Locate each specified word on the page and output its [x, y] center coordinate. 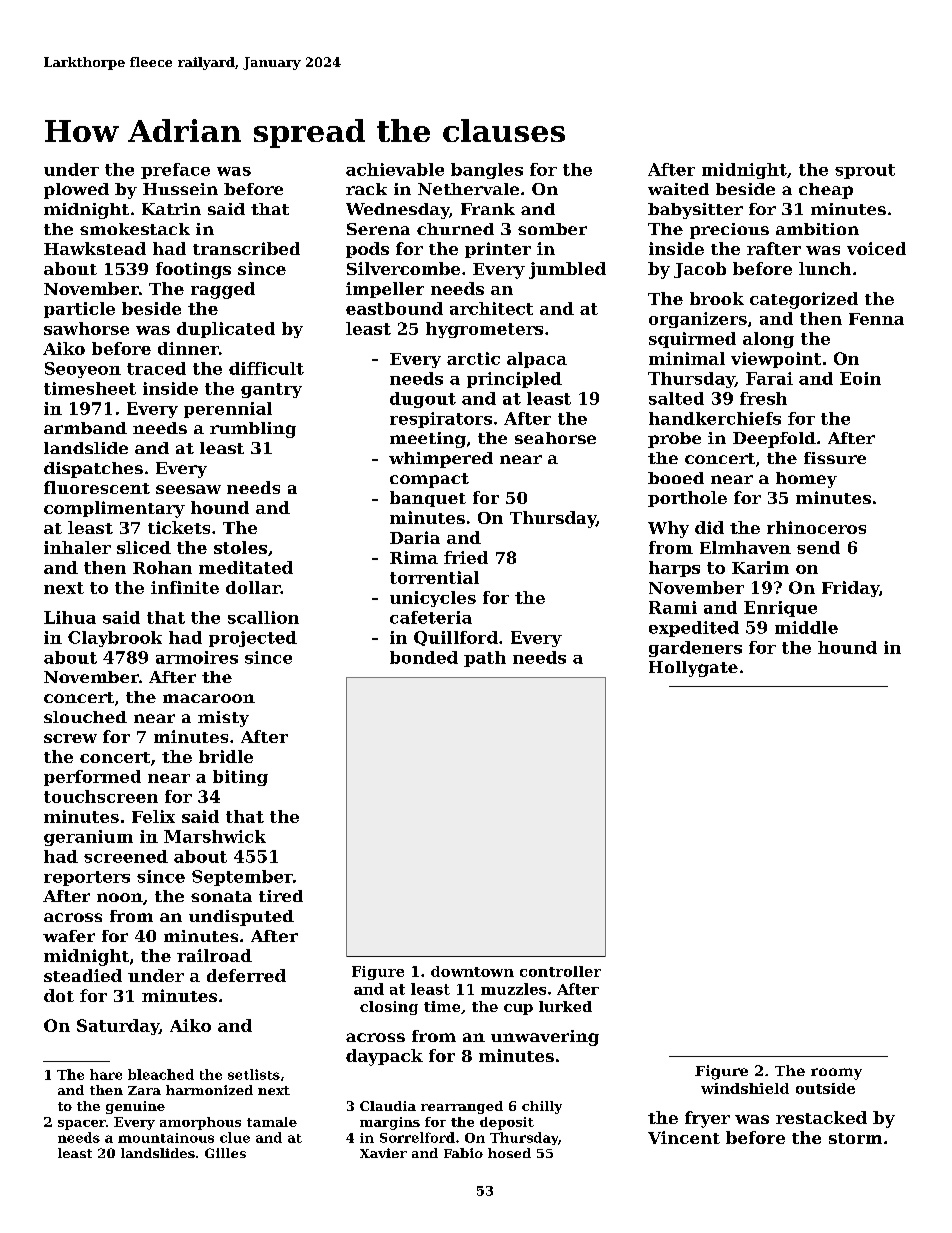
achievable [395, 169]
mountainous [166, 1138]
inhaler [77, 547]
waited [678, 189]
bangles [487, 171]
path [485, 659]
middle [806, 627]
